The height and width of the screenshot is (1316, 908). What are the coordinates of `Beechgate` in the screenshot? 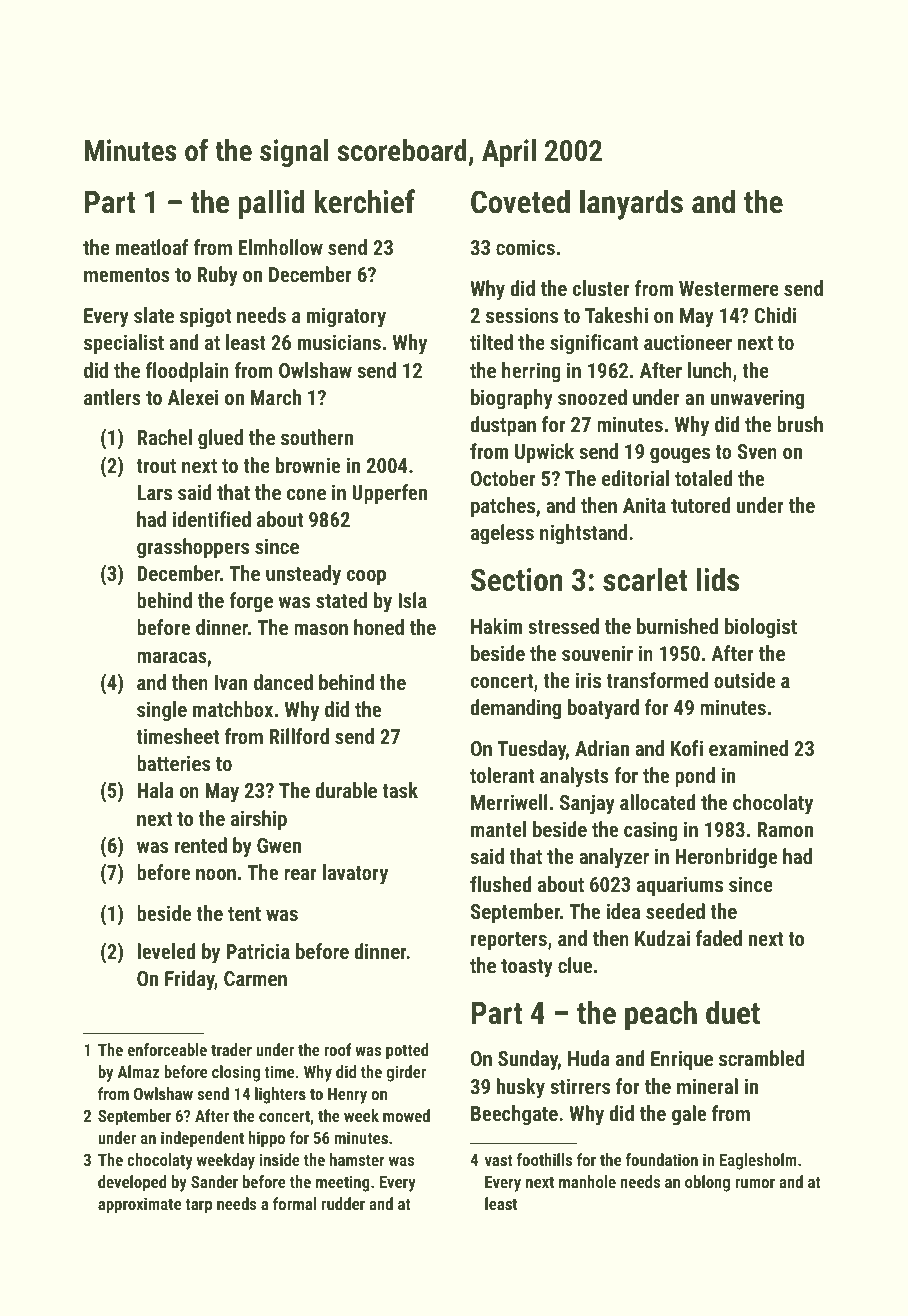 It's located at (514, 1115).
